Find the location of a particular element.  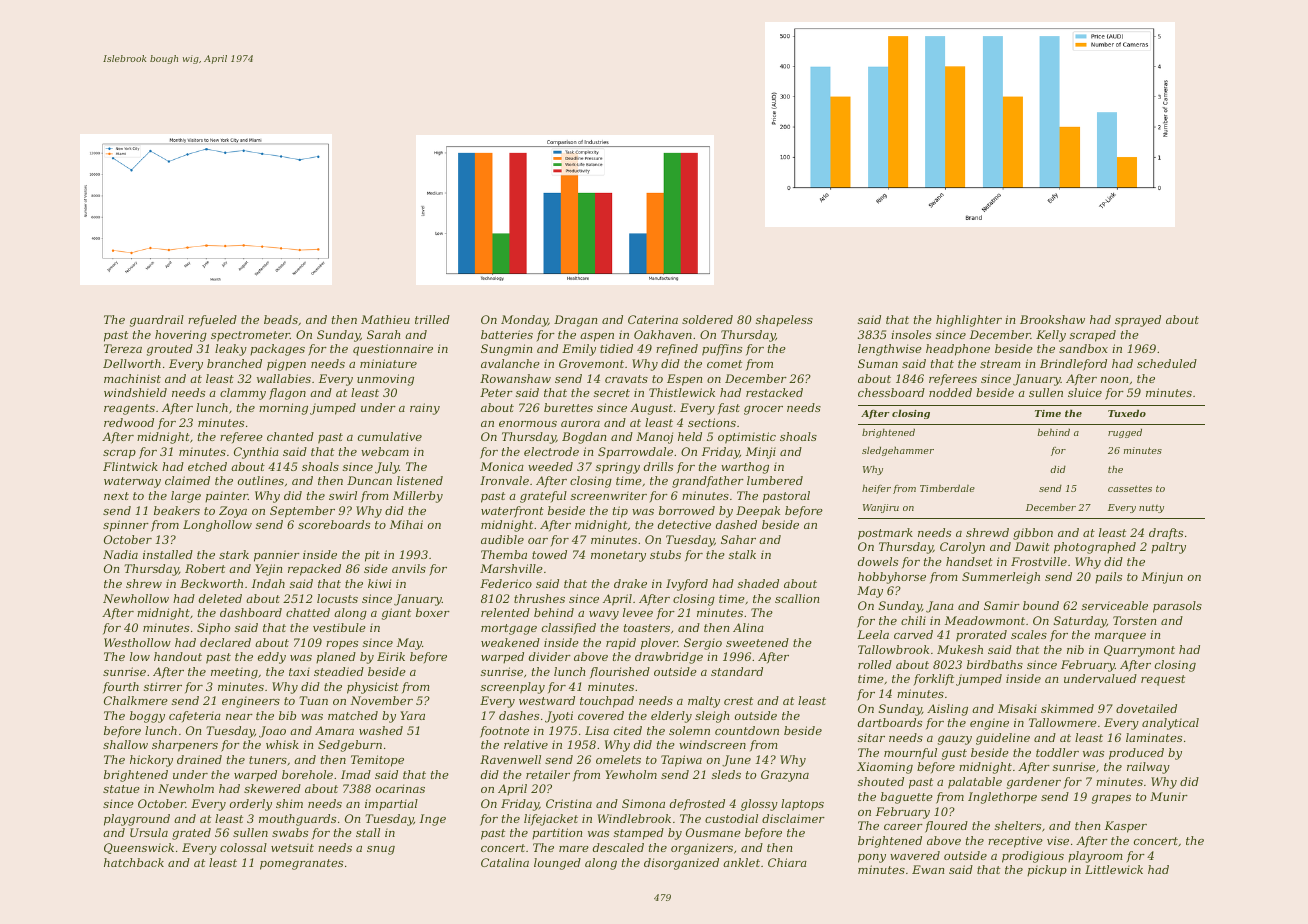

clammy is located at coordinates (243, 394).
